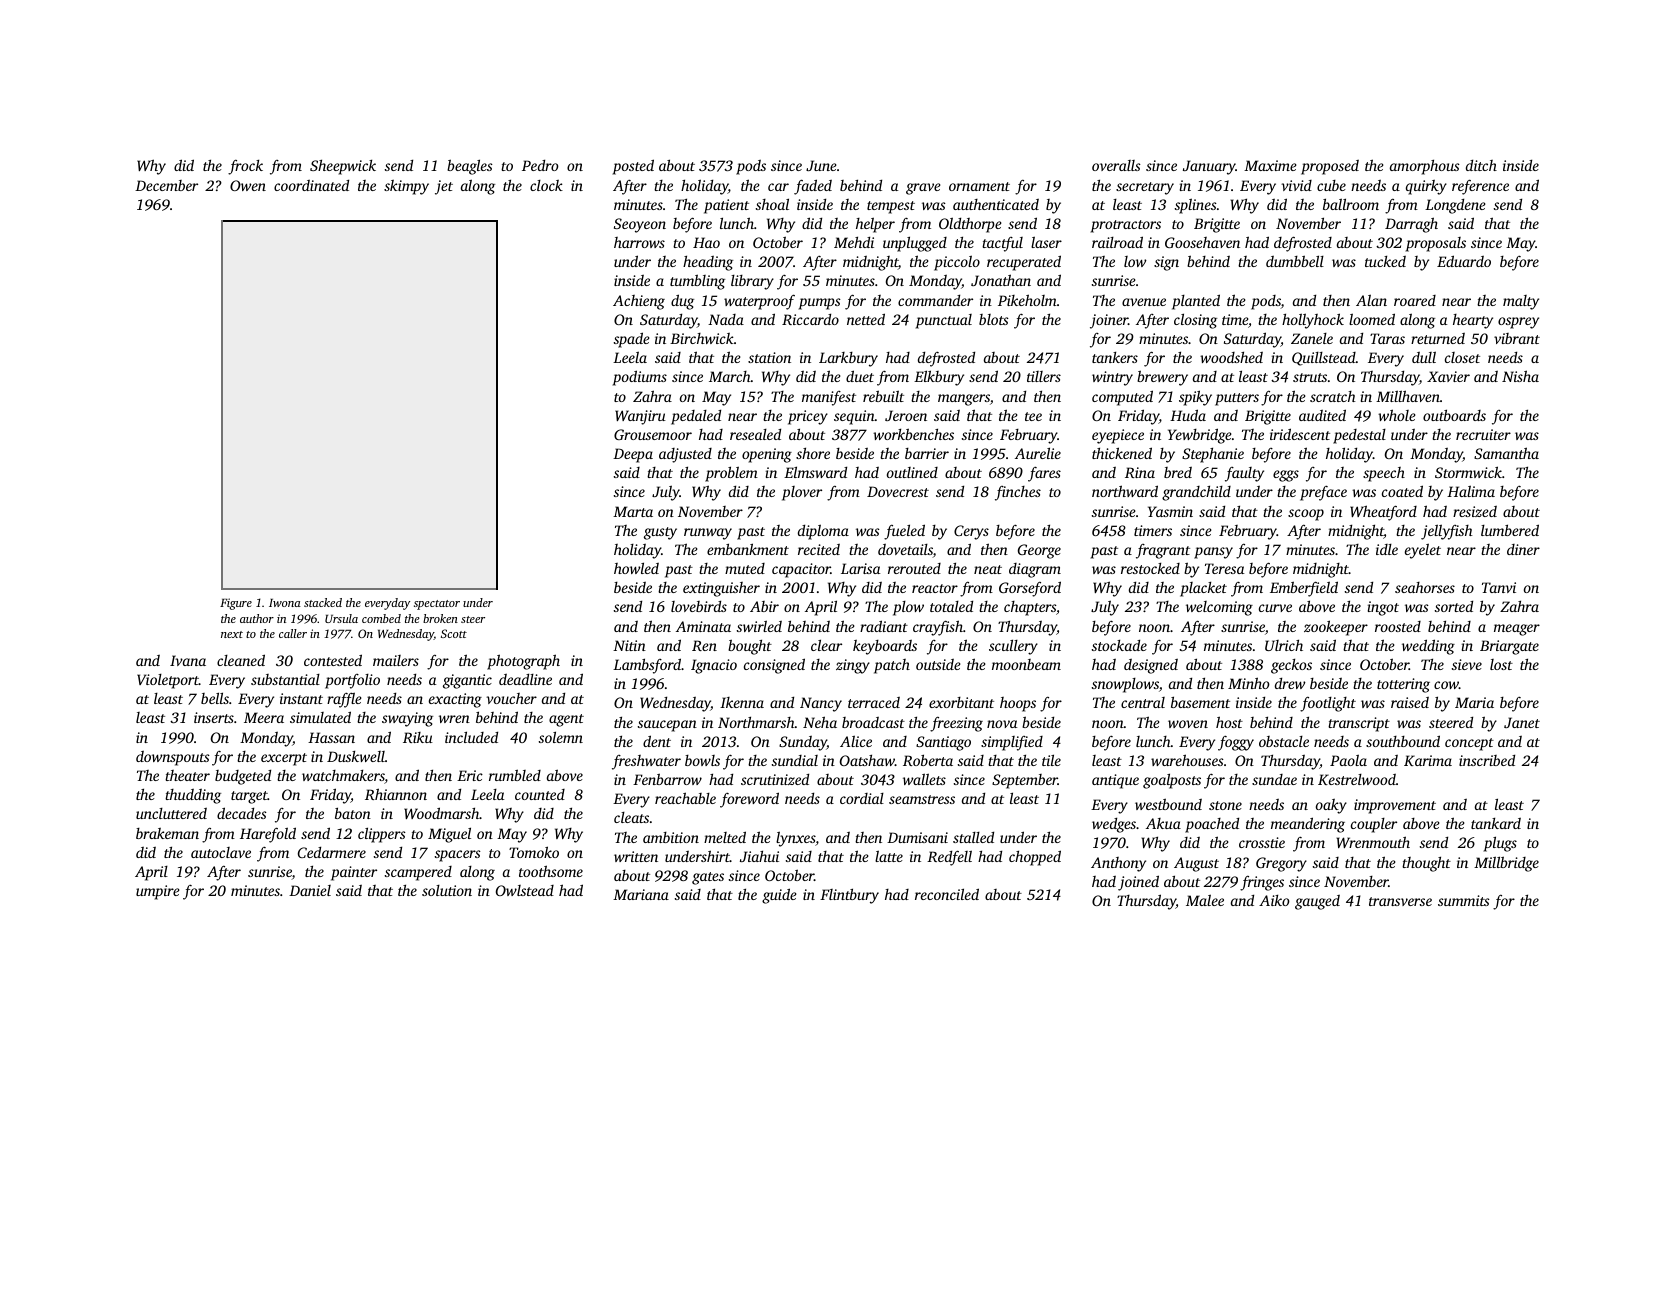 This screenshot has width=1675, height=1295. Describe the element at coordinates (1122, 398) in the screenshot. I see `computed` at that location.
